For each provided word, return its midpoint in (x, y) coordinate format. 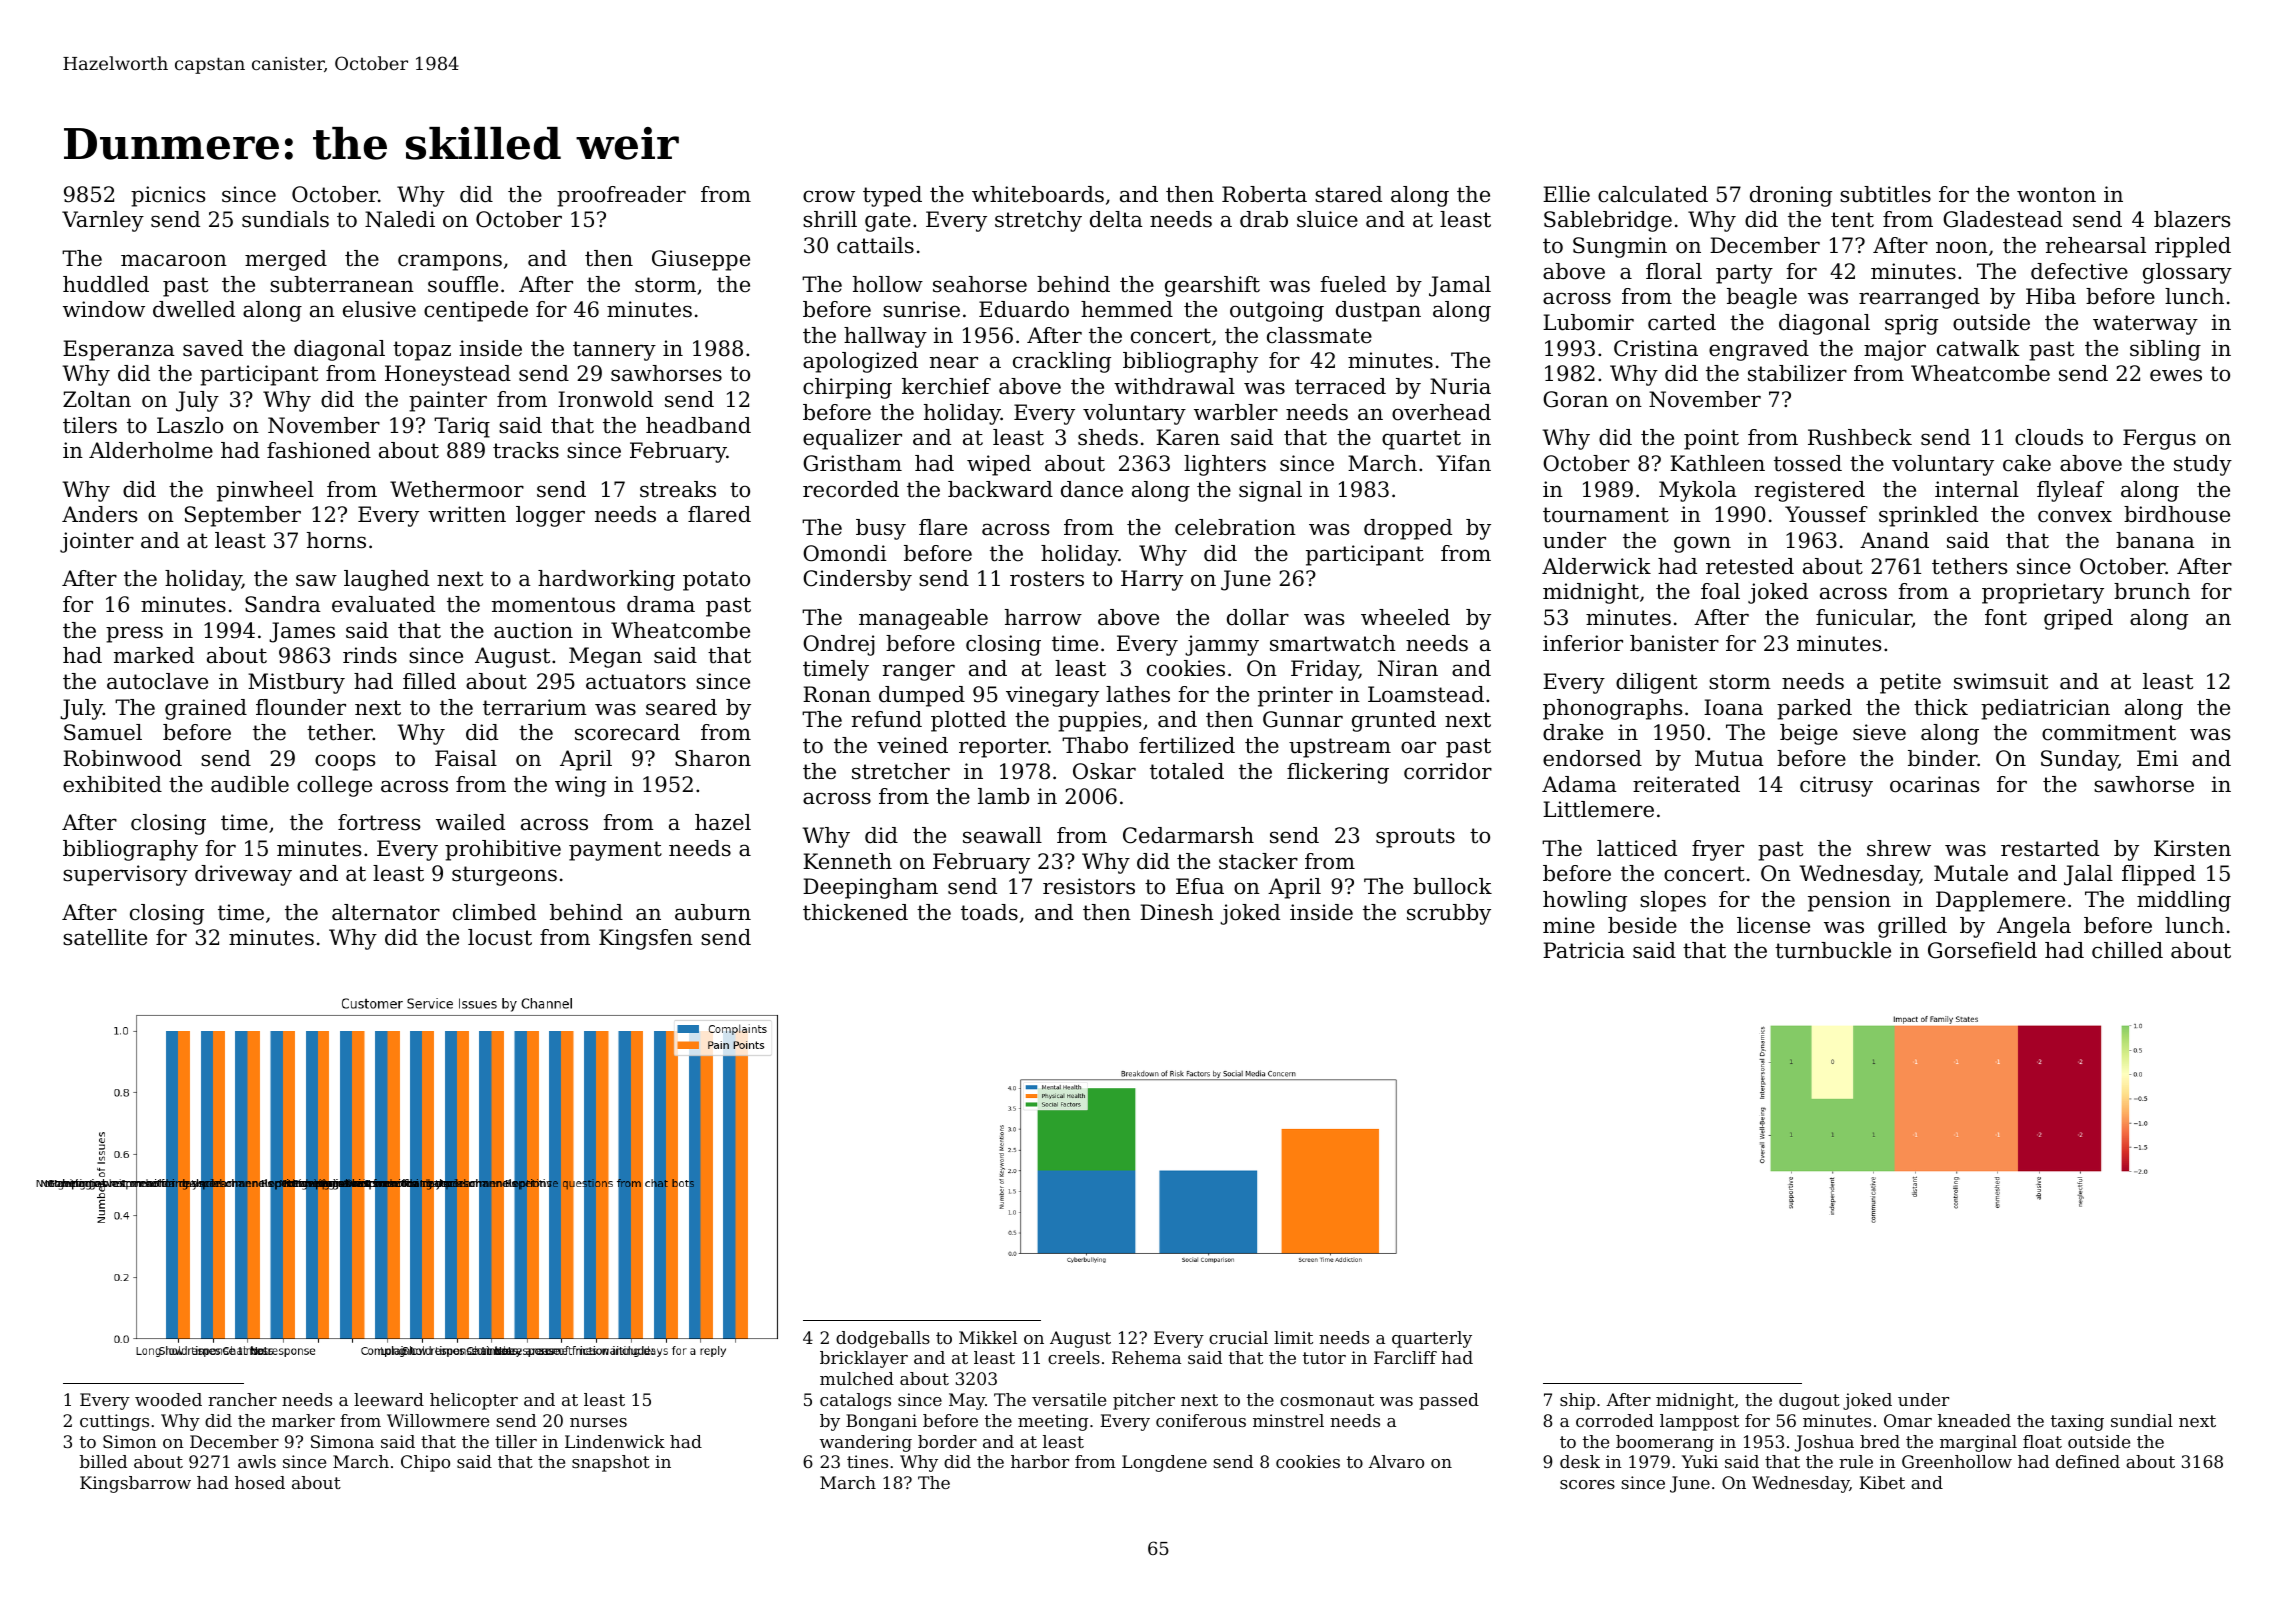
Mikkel (988, 1337)
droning (1791, 196)
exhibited (112, 784)
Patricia (1584, 950)
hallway (885, 337)
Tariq (462, 427)
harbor (1040, 1461)
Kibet (1882, 1482)
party (1744, 274)
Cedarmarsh (1188, 835)
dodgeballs (883, 1339)
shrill (830, 219)
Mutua (1729, 758)
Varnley (103, 221)
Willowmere (438, 1420)
